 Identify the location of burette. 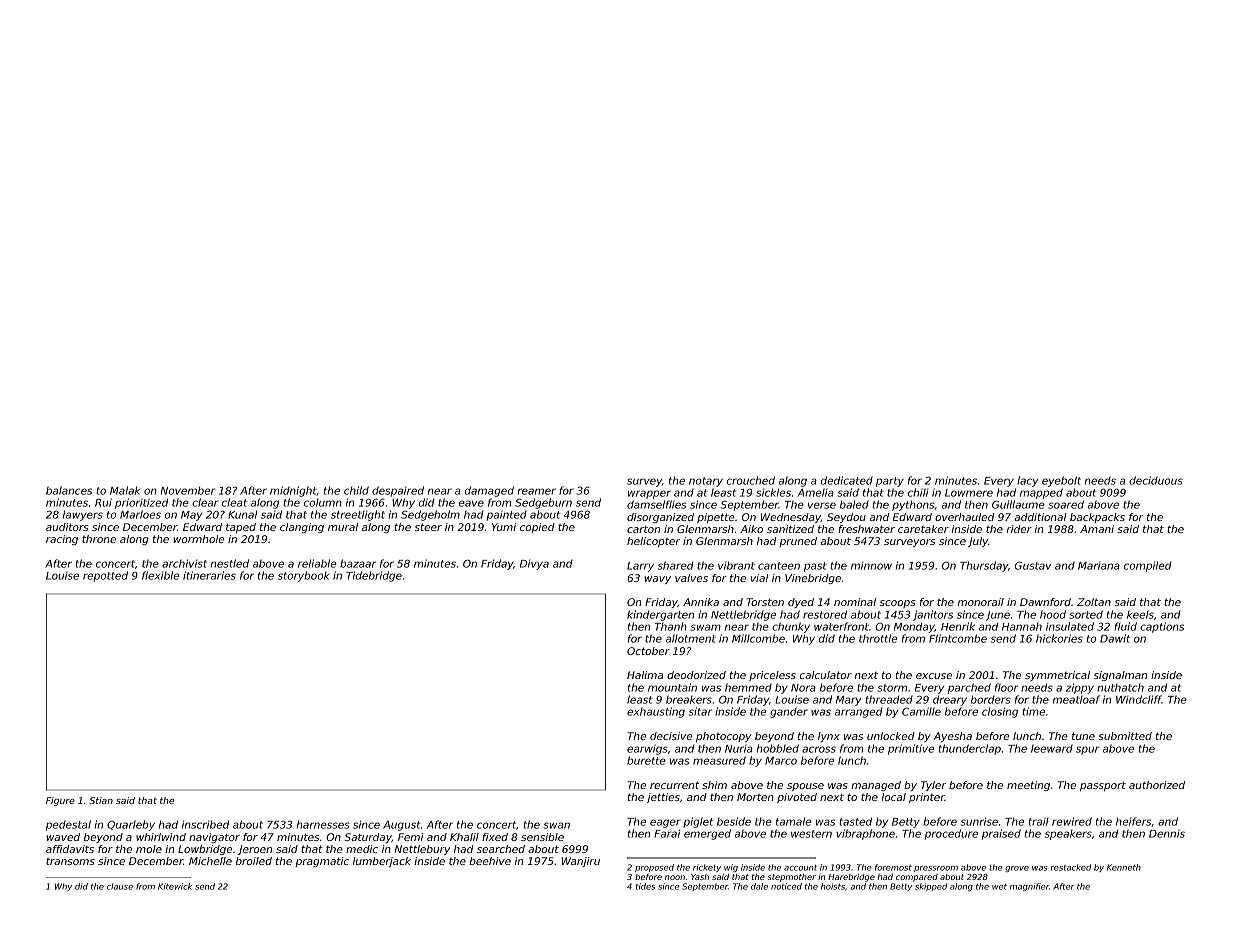
(646, 760).
